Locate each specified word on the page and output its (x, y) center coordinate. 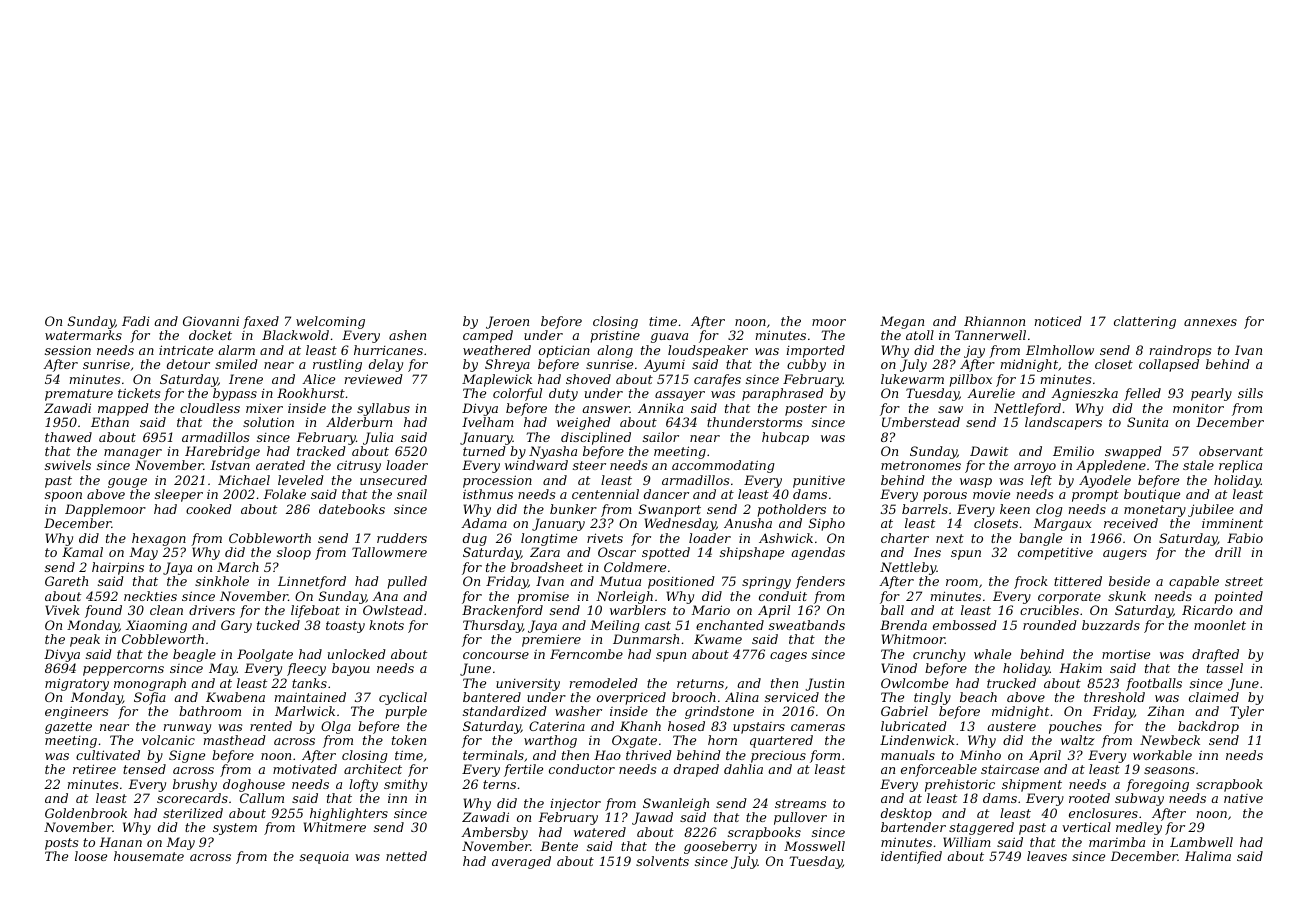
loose (91, 856)
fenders (820, 582)
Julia (378, 438)
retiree (94, 769)
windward (536, 465)
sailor (661, 437)
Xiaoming (156, 626)
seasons (1169, 770)
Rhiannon (994, 321)
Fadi (136, 321)
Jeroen (507, 322)
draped (696, 770)
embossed (965, 625)
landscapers (1063, 423)
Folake (284, 494)
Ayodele (1105, 481)
